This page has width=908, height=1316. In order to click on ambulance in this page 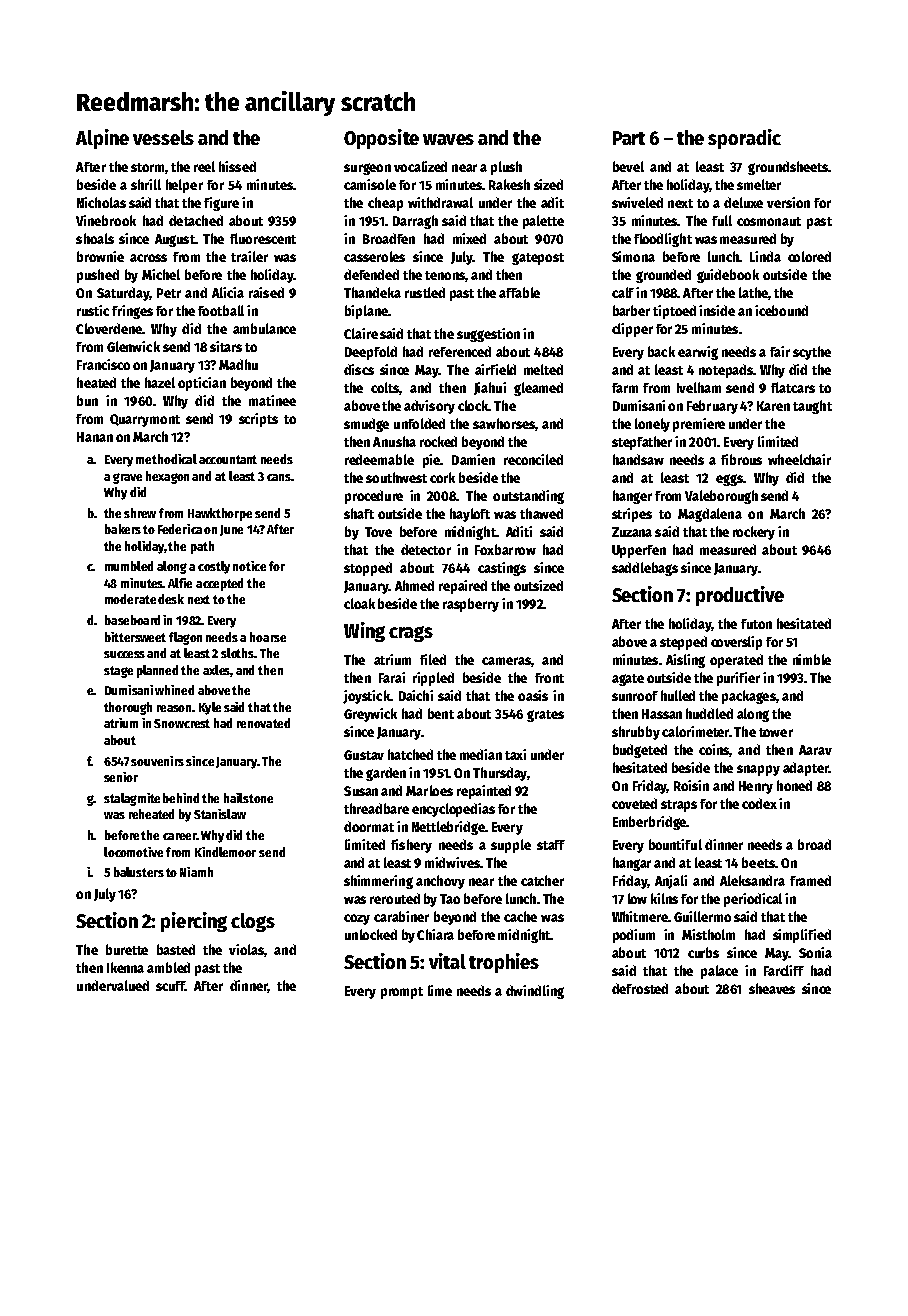, I will do `click(264, 328)`.
